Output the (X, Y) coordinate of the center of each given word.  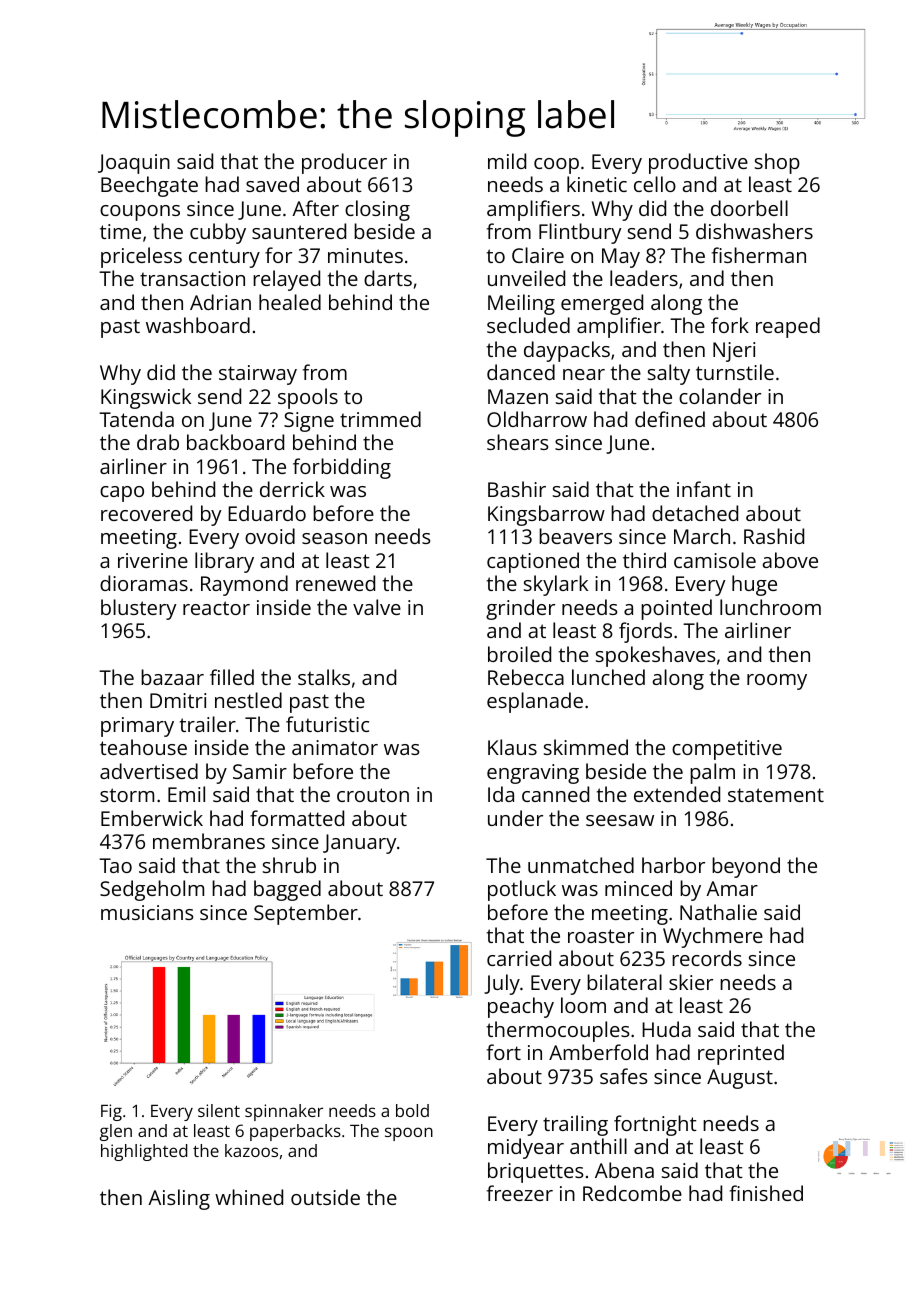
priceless (141, 257)
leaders (644, 278)
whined (249, 1197)
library (224, 562)
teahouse (143, 747)
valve (377, 607)
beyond (746, 867)
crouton (373, 795)
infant (704, 489)
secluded (528, 325)
